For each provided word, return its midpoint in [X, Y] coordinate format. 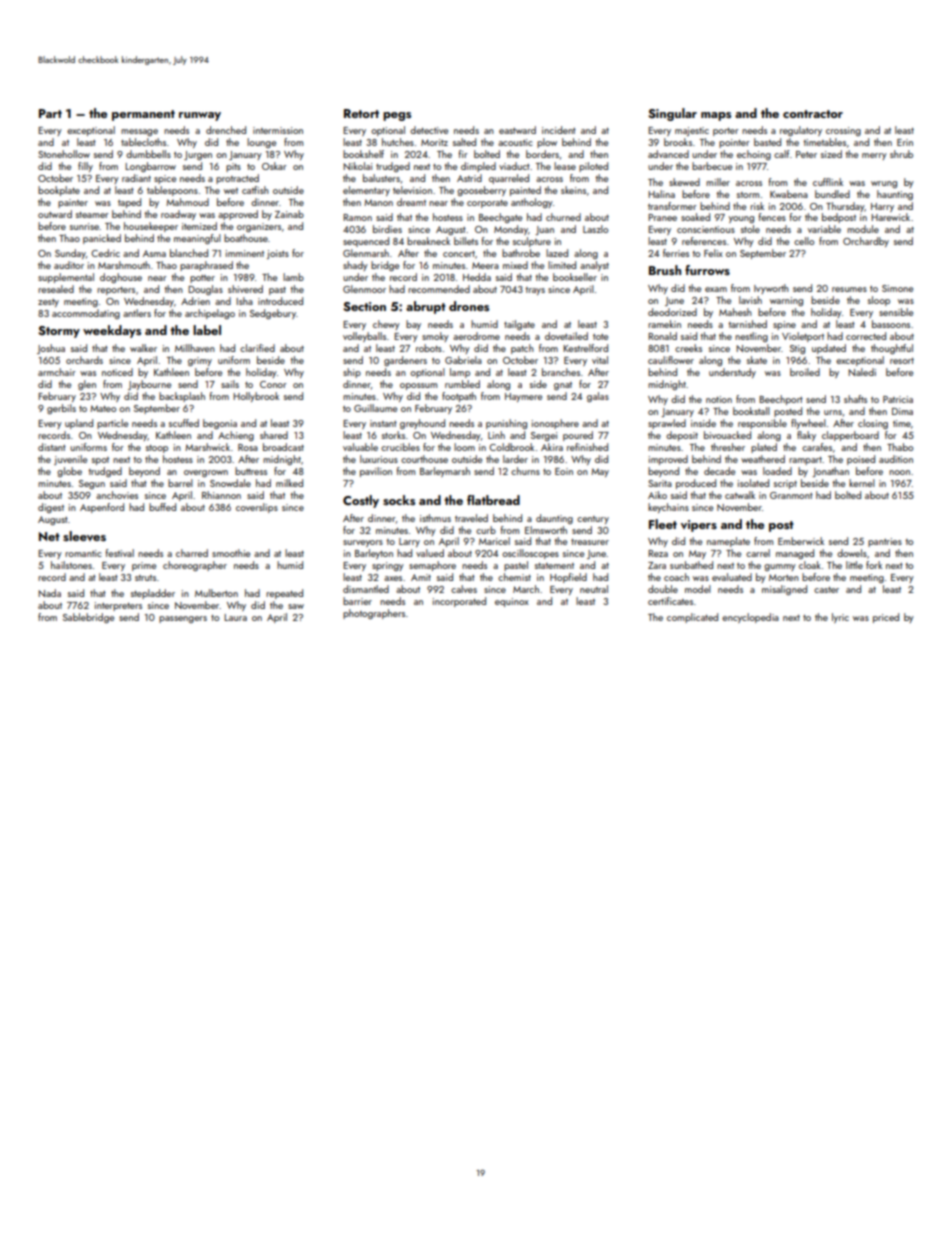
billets [466, 241]
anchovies [117, 495]
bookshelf [363, 154]
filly [85, 167]
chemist [514, 577]
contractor [813, 114]
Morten [784, 577]
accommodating [86, 314]
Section [364, 306]
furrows [707, 270]
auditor [69, 265]
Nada [49, 593]
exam [716, 289]
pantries [885, 542]
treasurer [590, 541]
